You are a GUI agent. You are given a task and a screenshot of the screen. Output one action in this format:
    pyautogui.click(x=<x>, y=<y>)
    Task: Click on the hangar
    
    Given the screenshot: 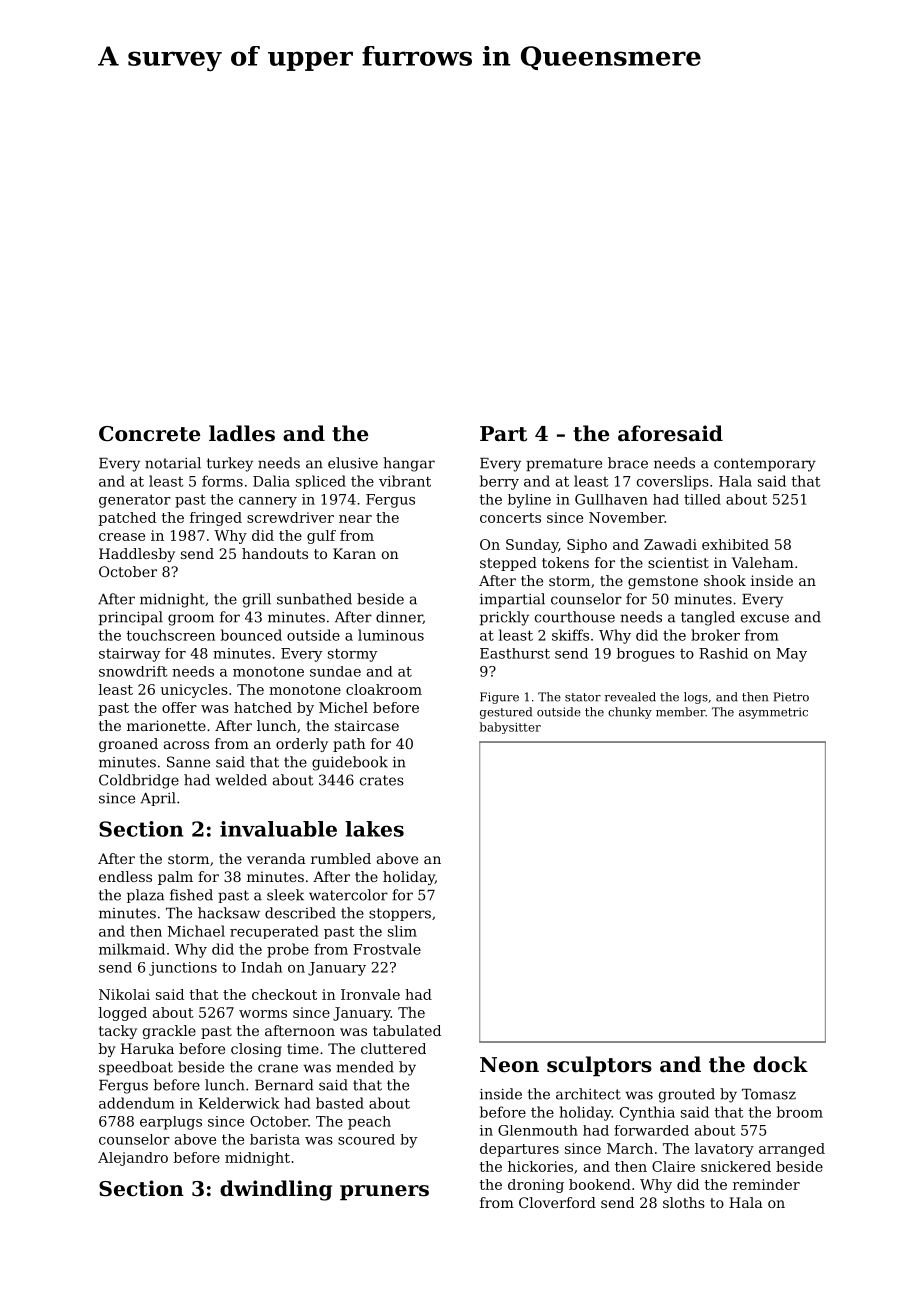 What is the action you would take?
    pyautogui.click(x=409, y=464)
